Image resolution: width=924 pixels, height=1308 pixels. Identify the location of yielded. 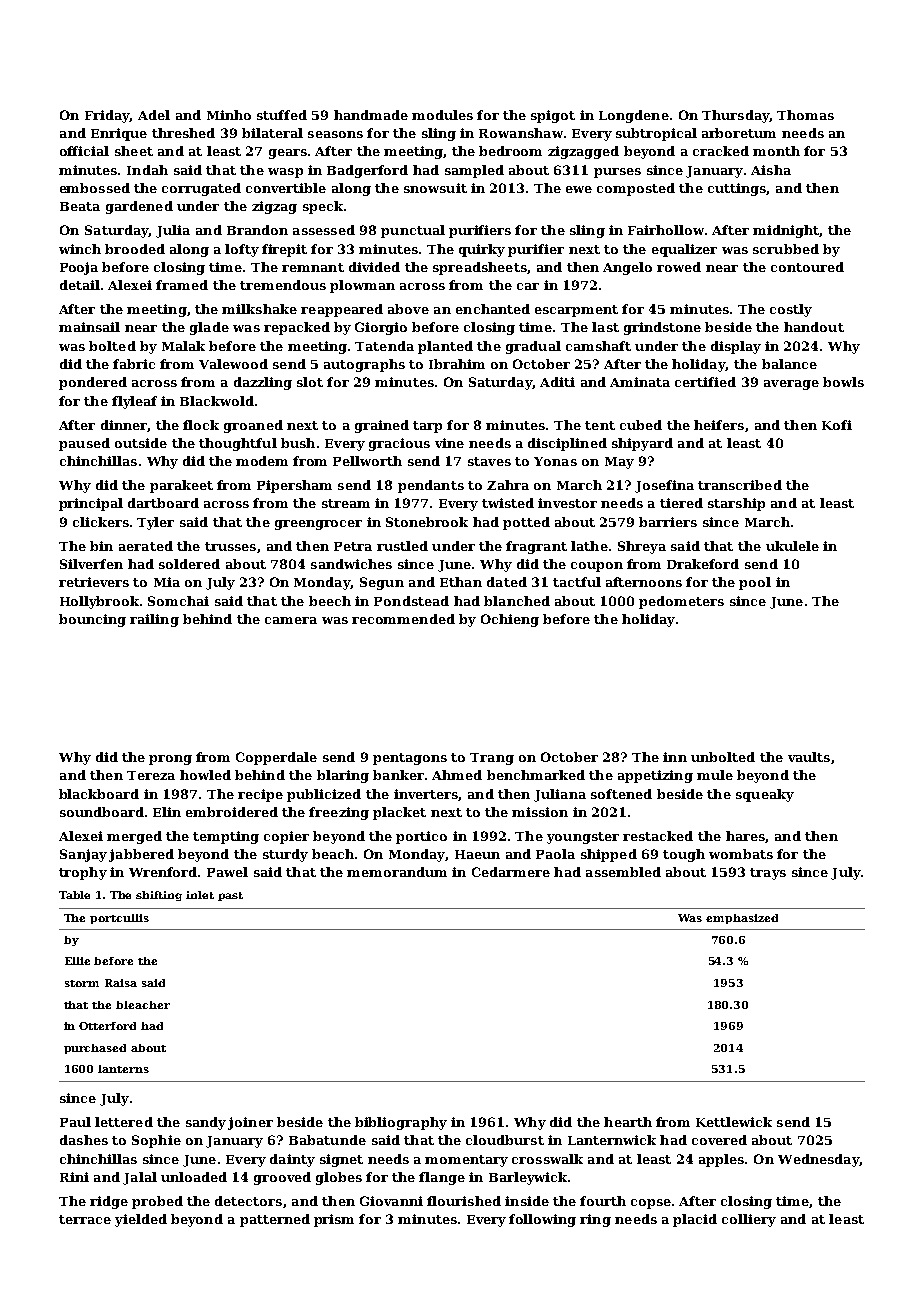
(141, 1220).
